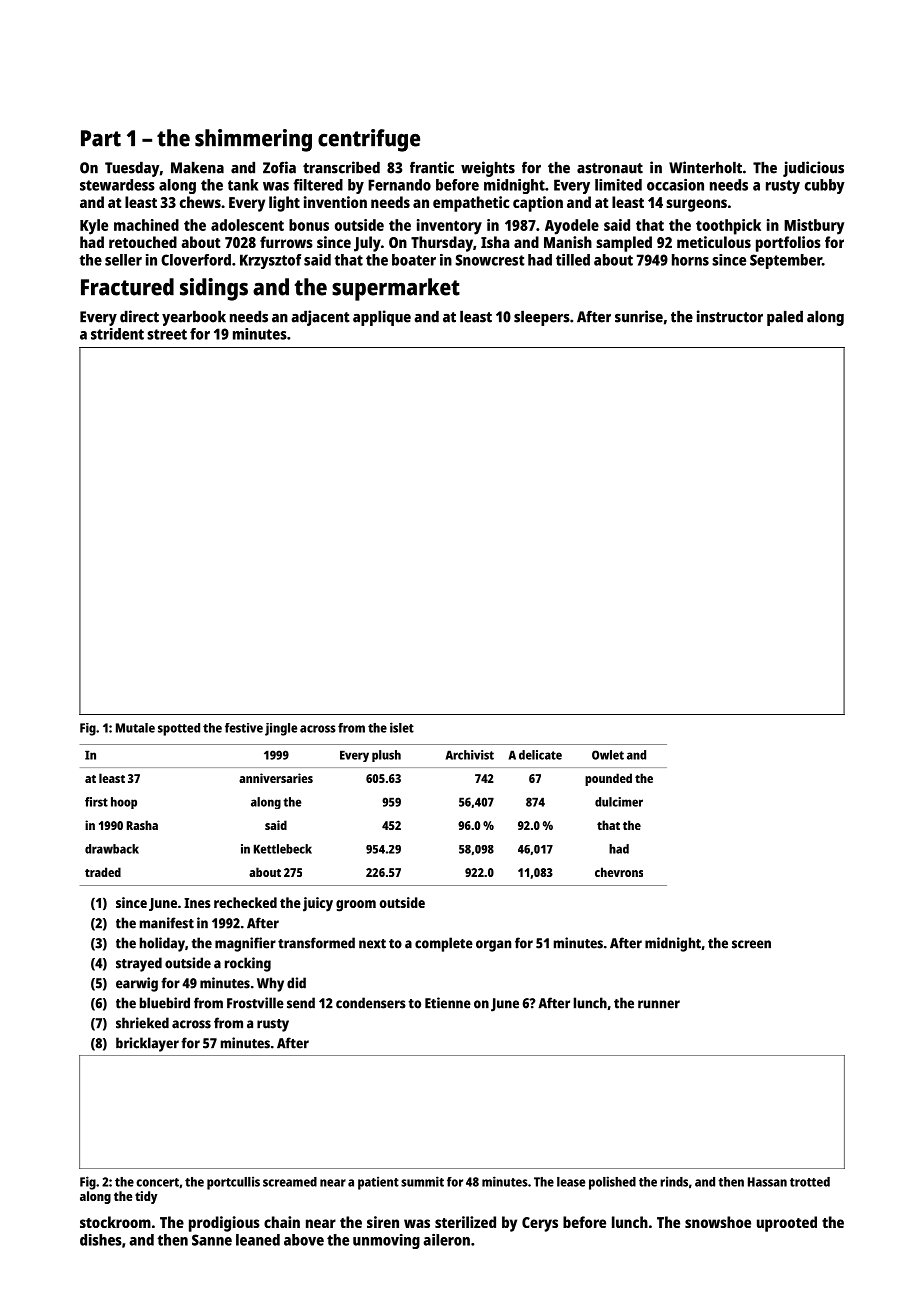  What do you see at coordinates (123, 260) in the screenshot?
I see `seller` at bounding box center [123, 260].
